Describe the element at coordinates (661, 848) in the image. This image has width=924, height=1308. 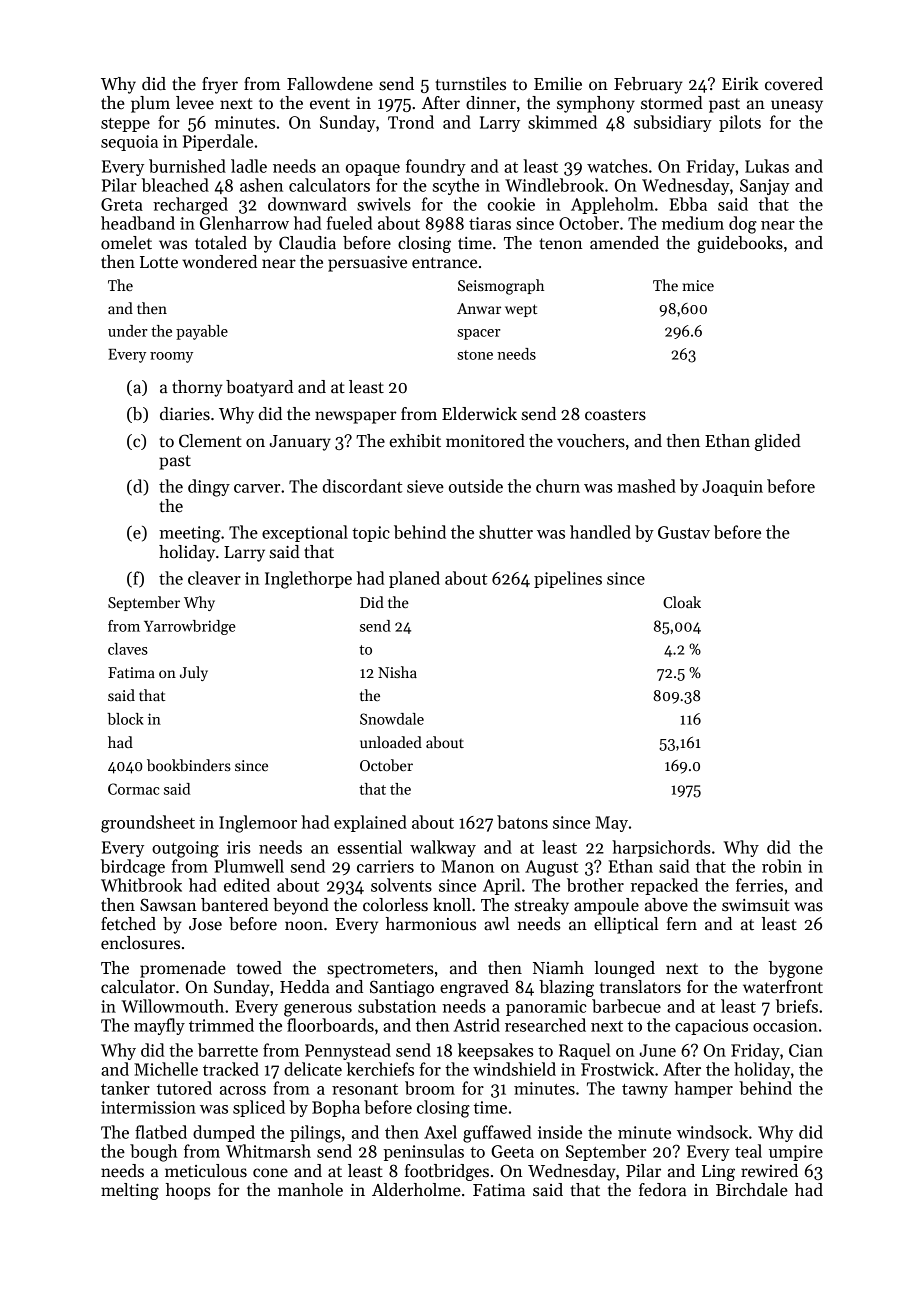
I see `harpsichords` at that location.
